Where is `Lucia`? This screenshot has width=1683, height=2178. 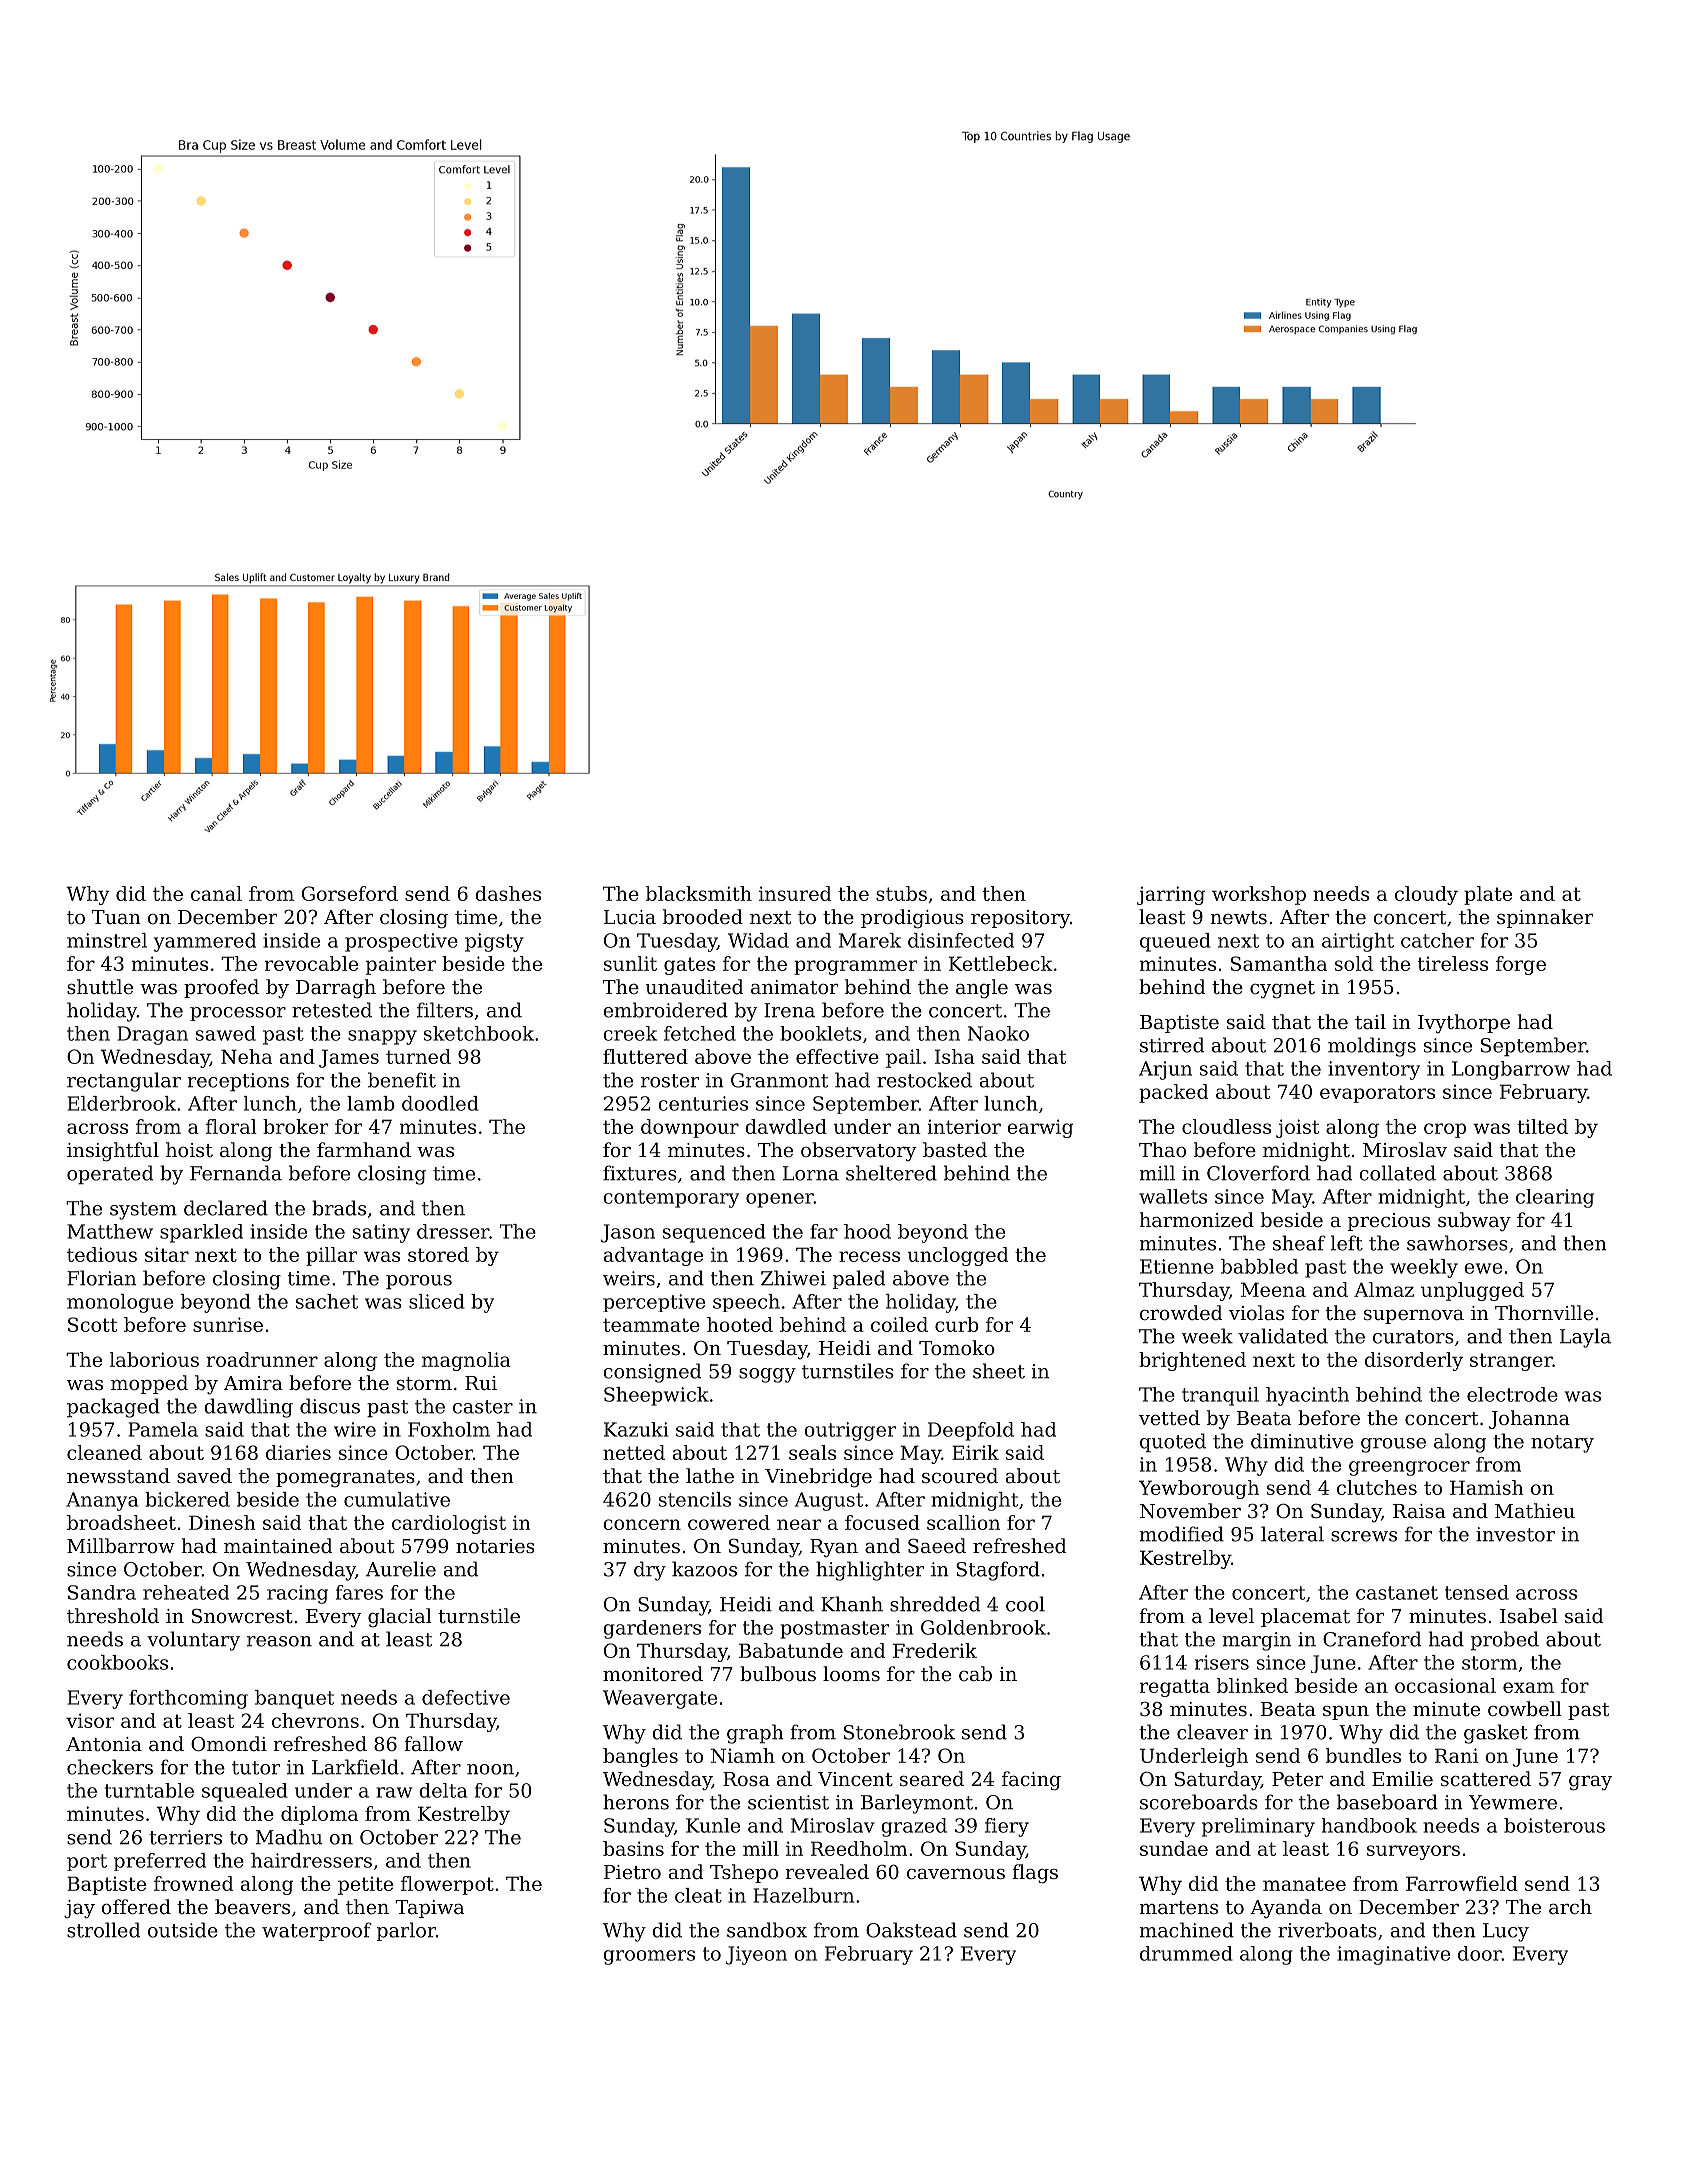 Lucia is located at coordinates (630, 917).
